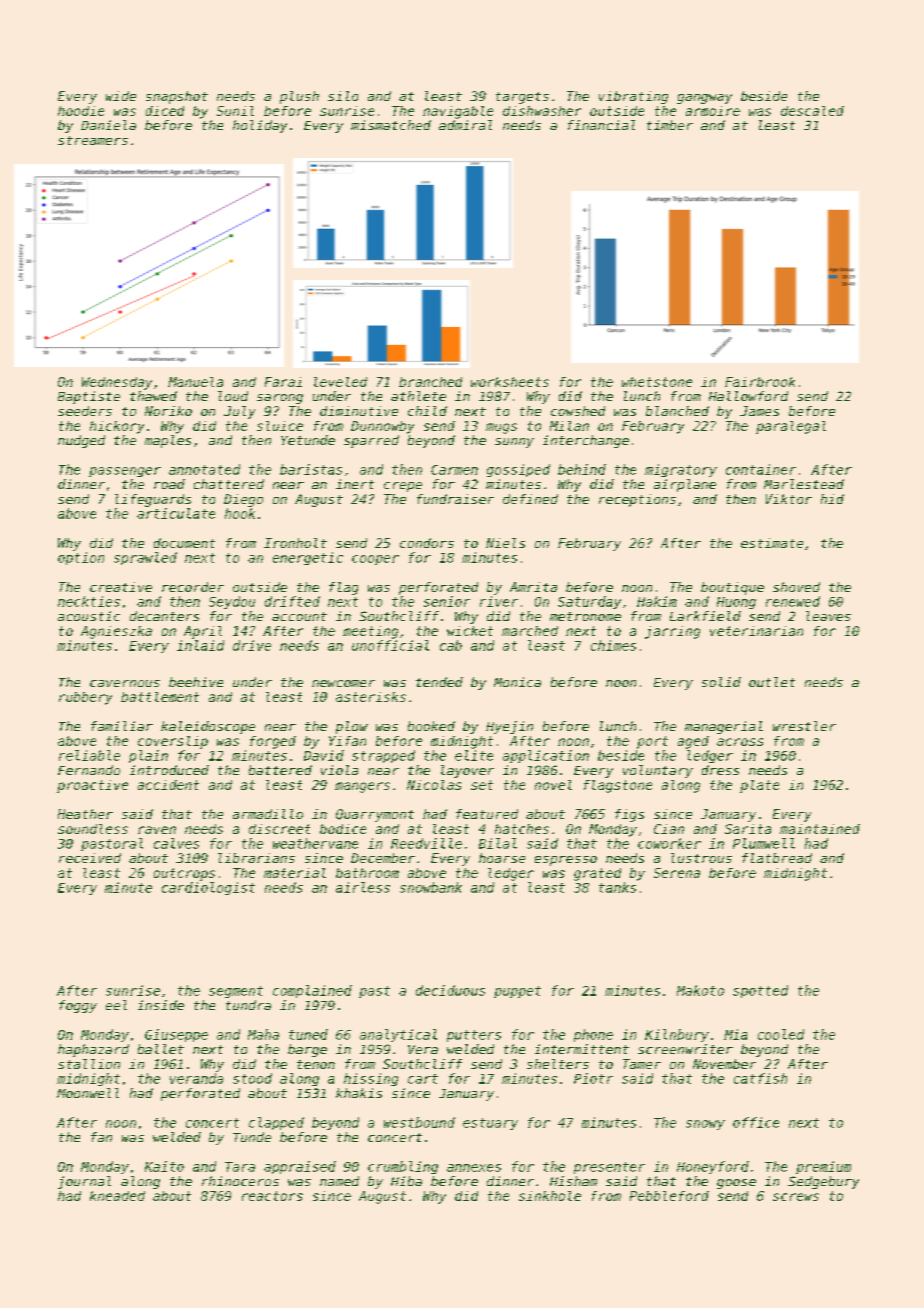  What do you see at coordinates (670, 125) in the screenshot?
I see `timber` at bounding box center [670, 125].
